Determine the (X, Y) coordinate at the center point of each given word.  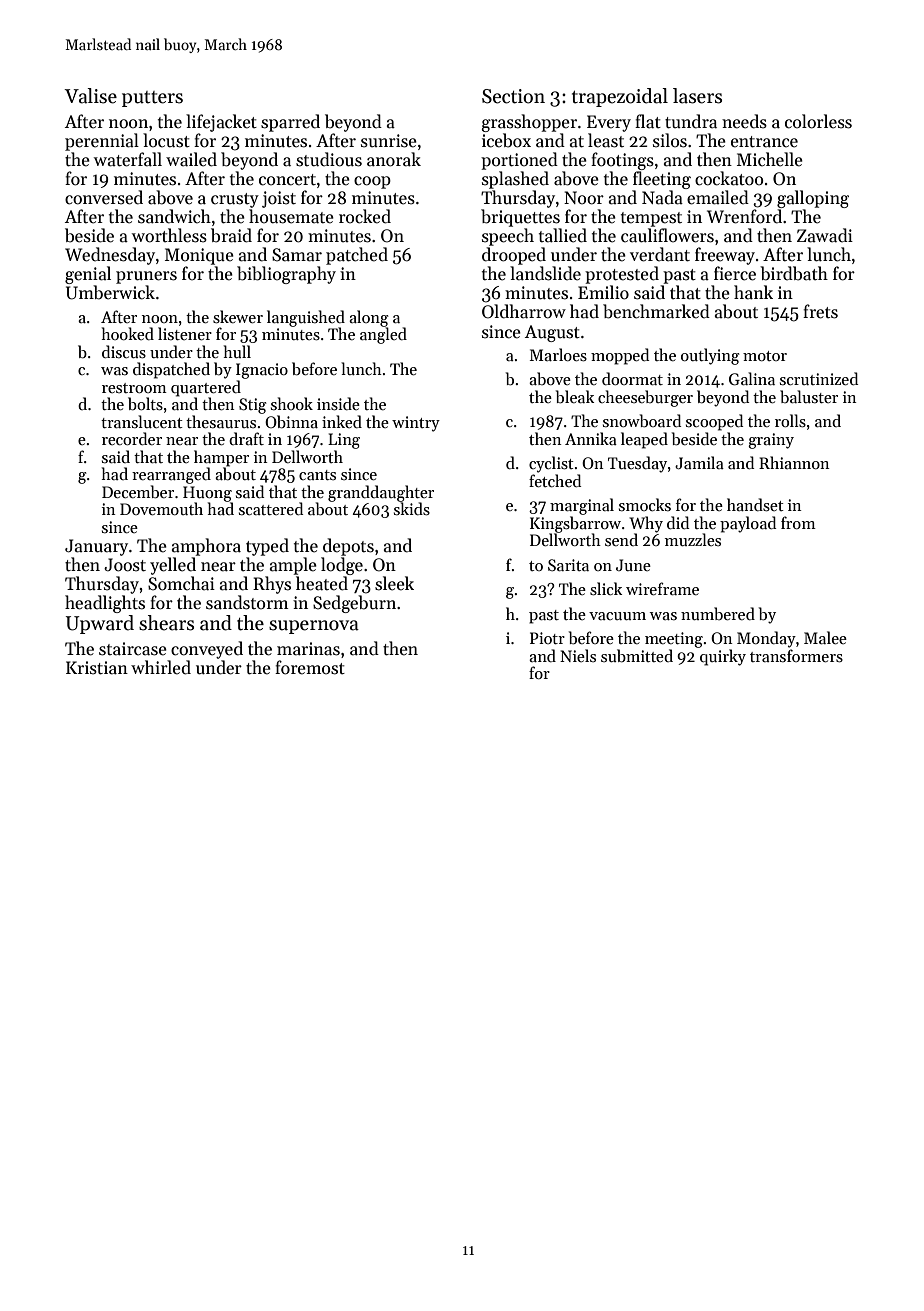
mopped (620, 356)
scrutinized (819, 378)
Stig (253, 406)
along (369, 318)
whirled (161, 667)
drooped (514, 256)
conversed (104, 197)
